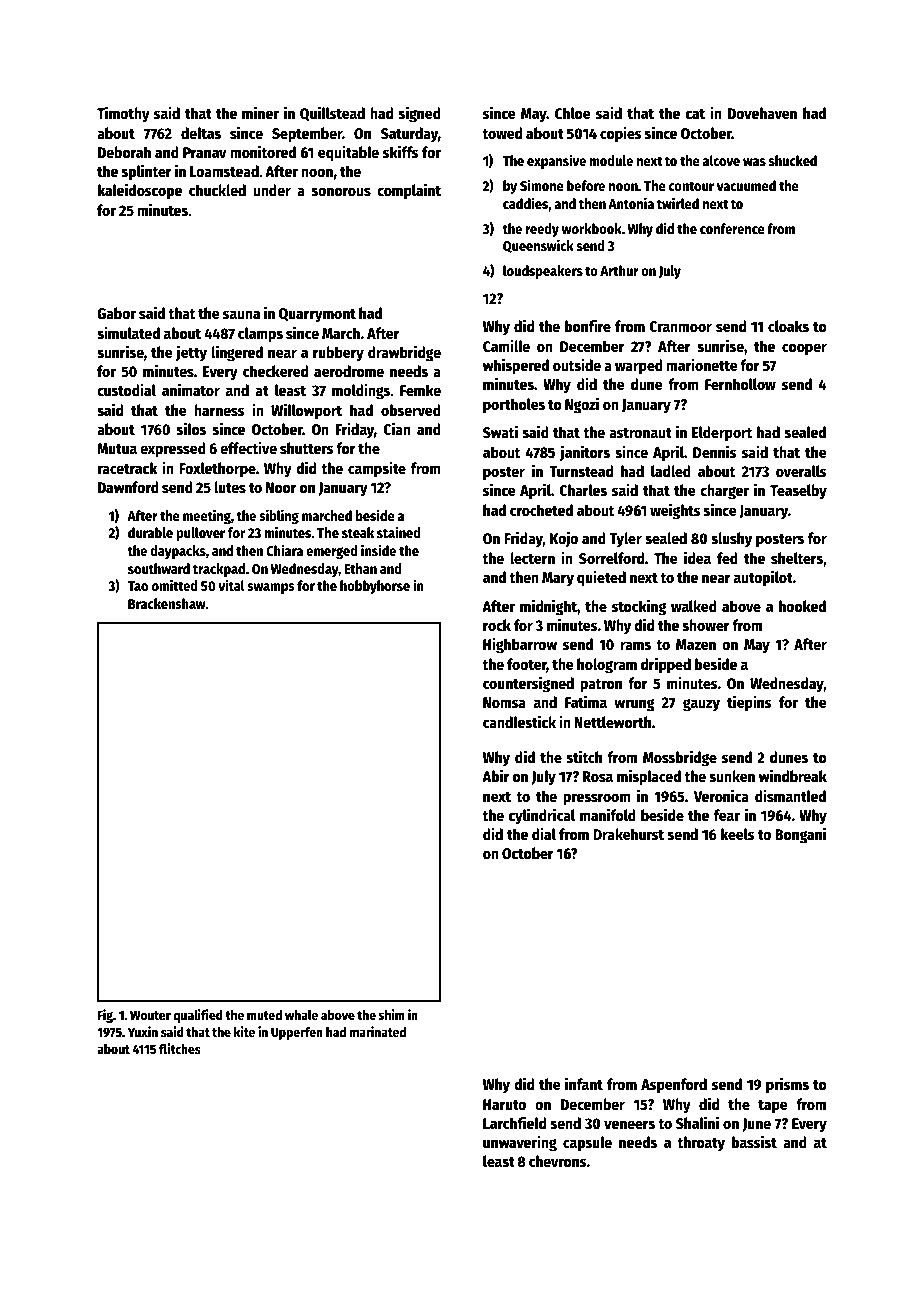 The height and width of the page is (1314, 924). I want to click on Abir, so click(495, 775).
